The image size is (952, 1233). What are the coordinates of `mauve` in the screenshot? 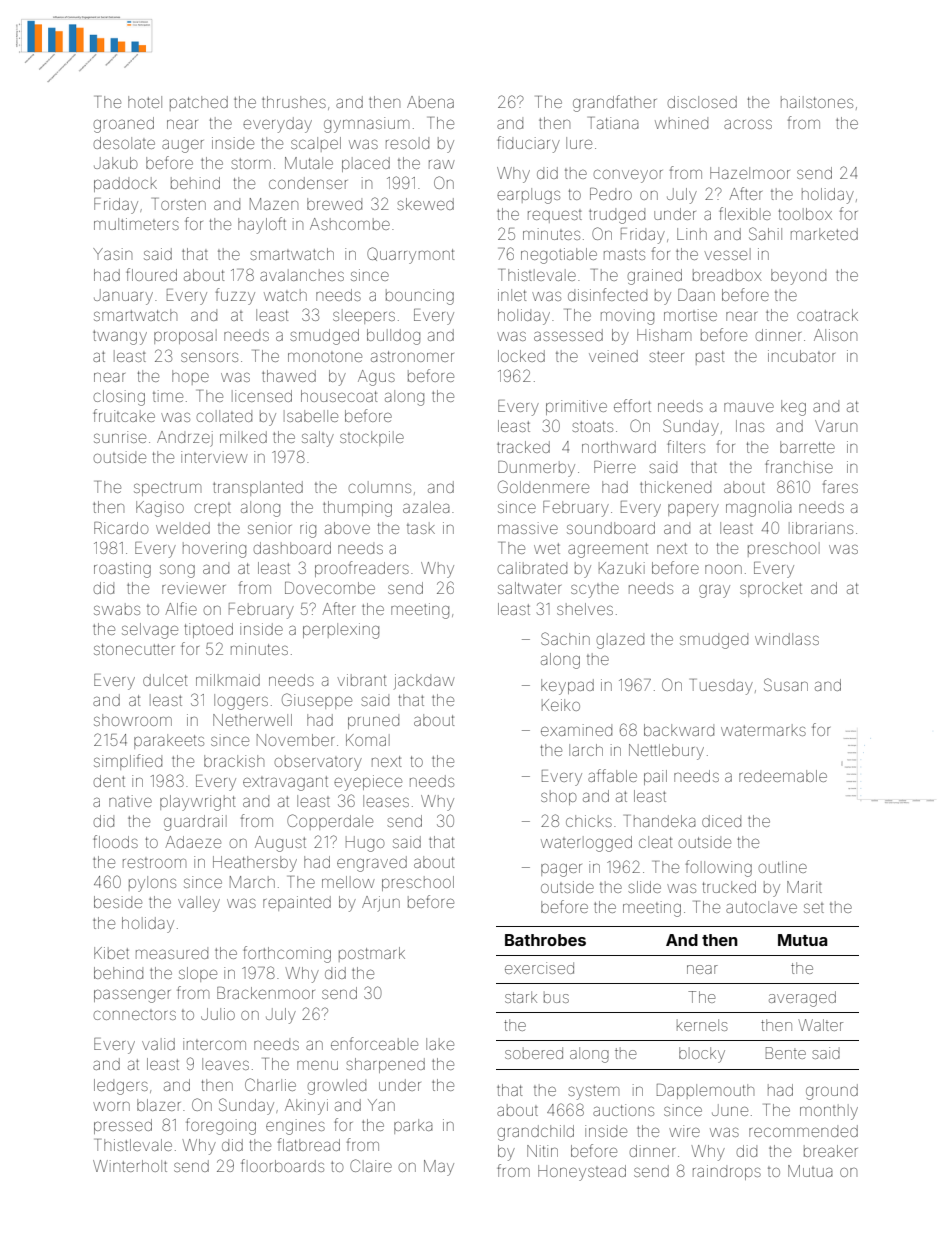 It's located at (749, 407).
